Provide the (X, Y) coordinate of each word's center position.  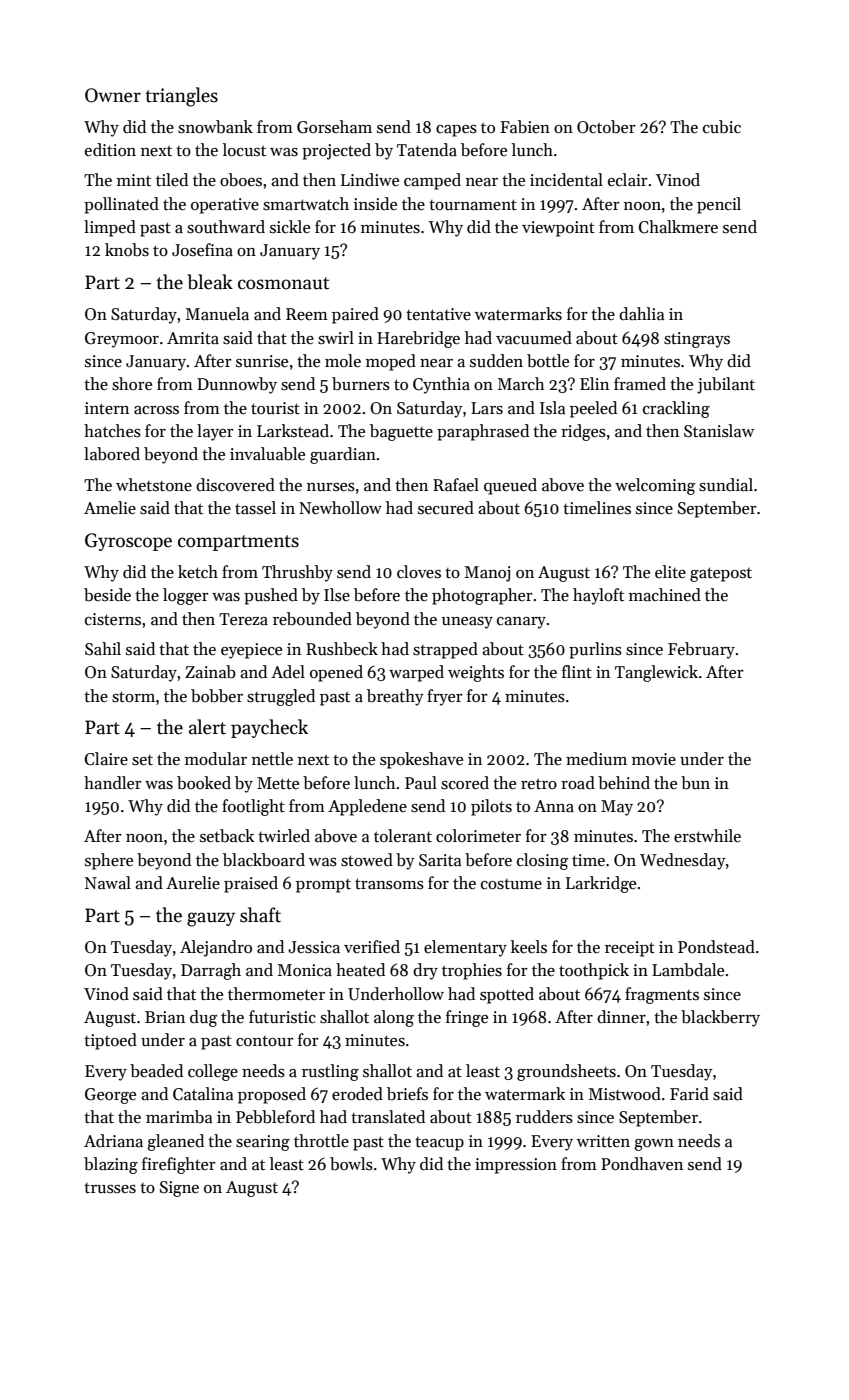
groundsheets (566, 1072)
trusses (110, 1188)
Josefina (202, 250)
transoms (389, 884)
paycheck (269, 728)
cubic (722, 127)
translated (388, 1117)
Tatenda (427, 150)
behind (624, 783)
